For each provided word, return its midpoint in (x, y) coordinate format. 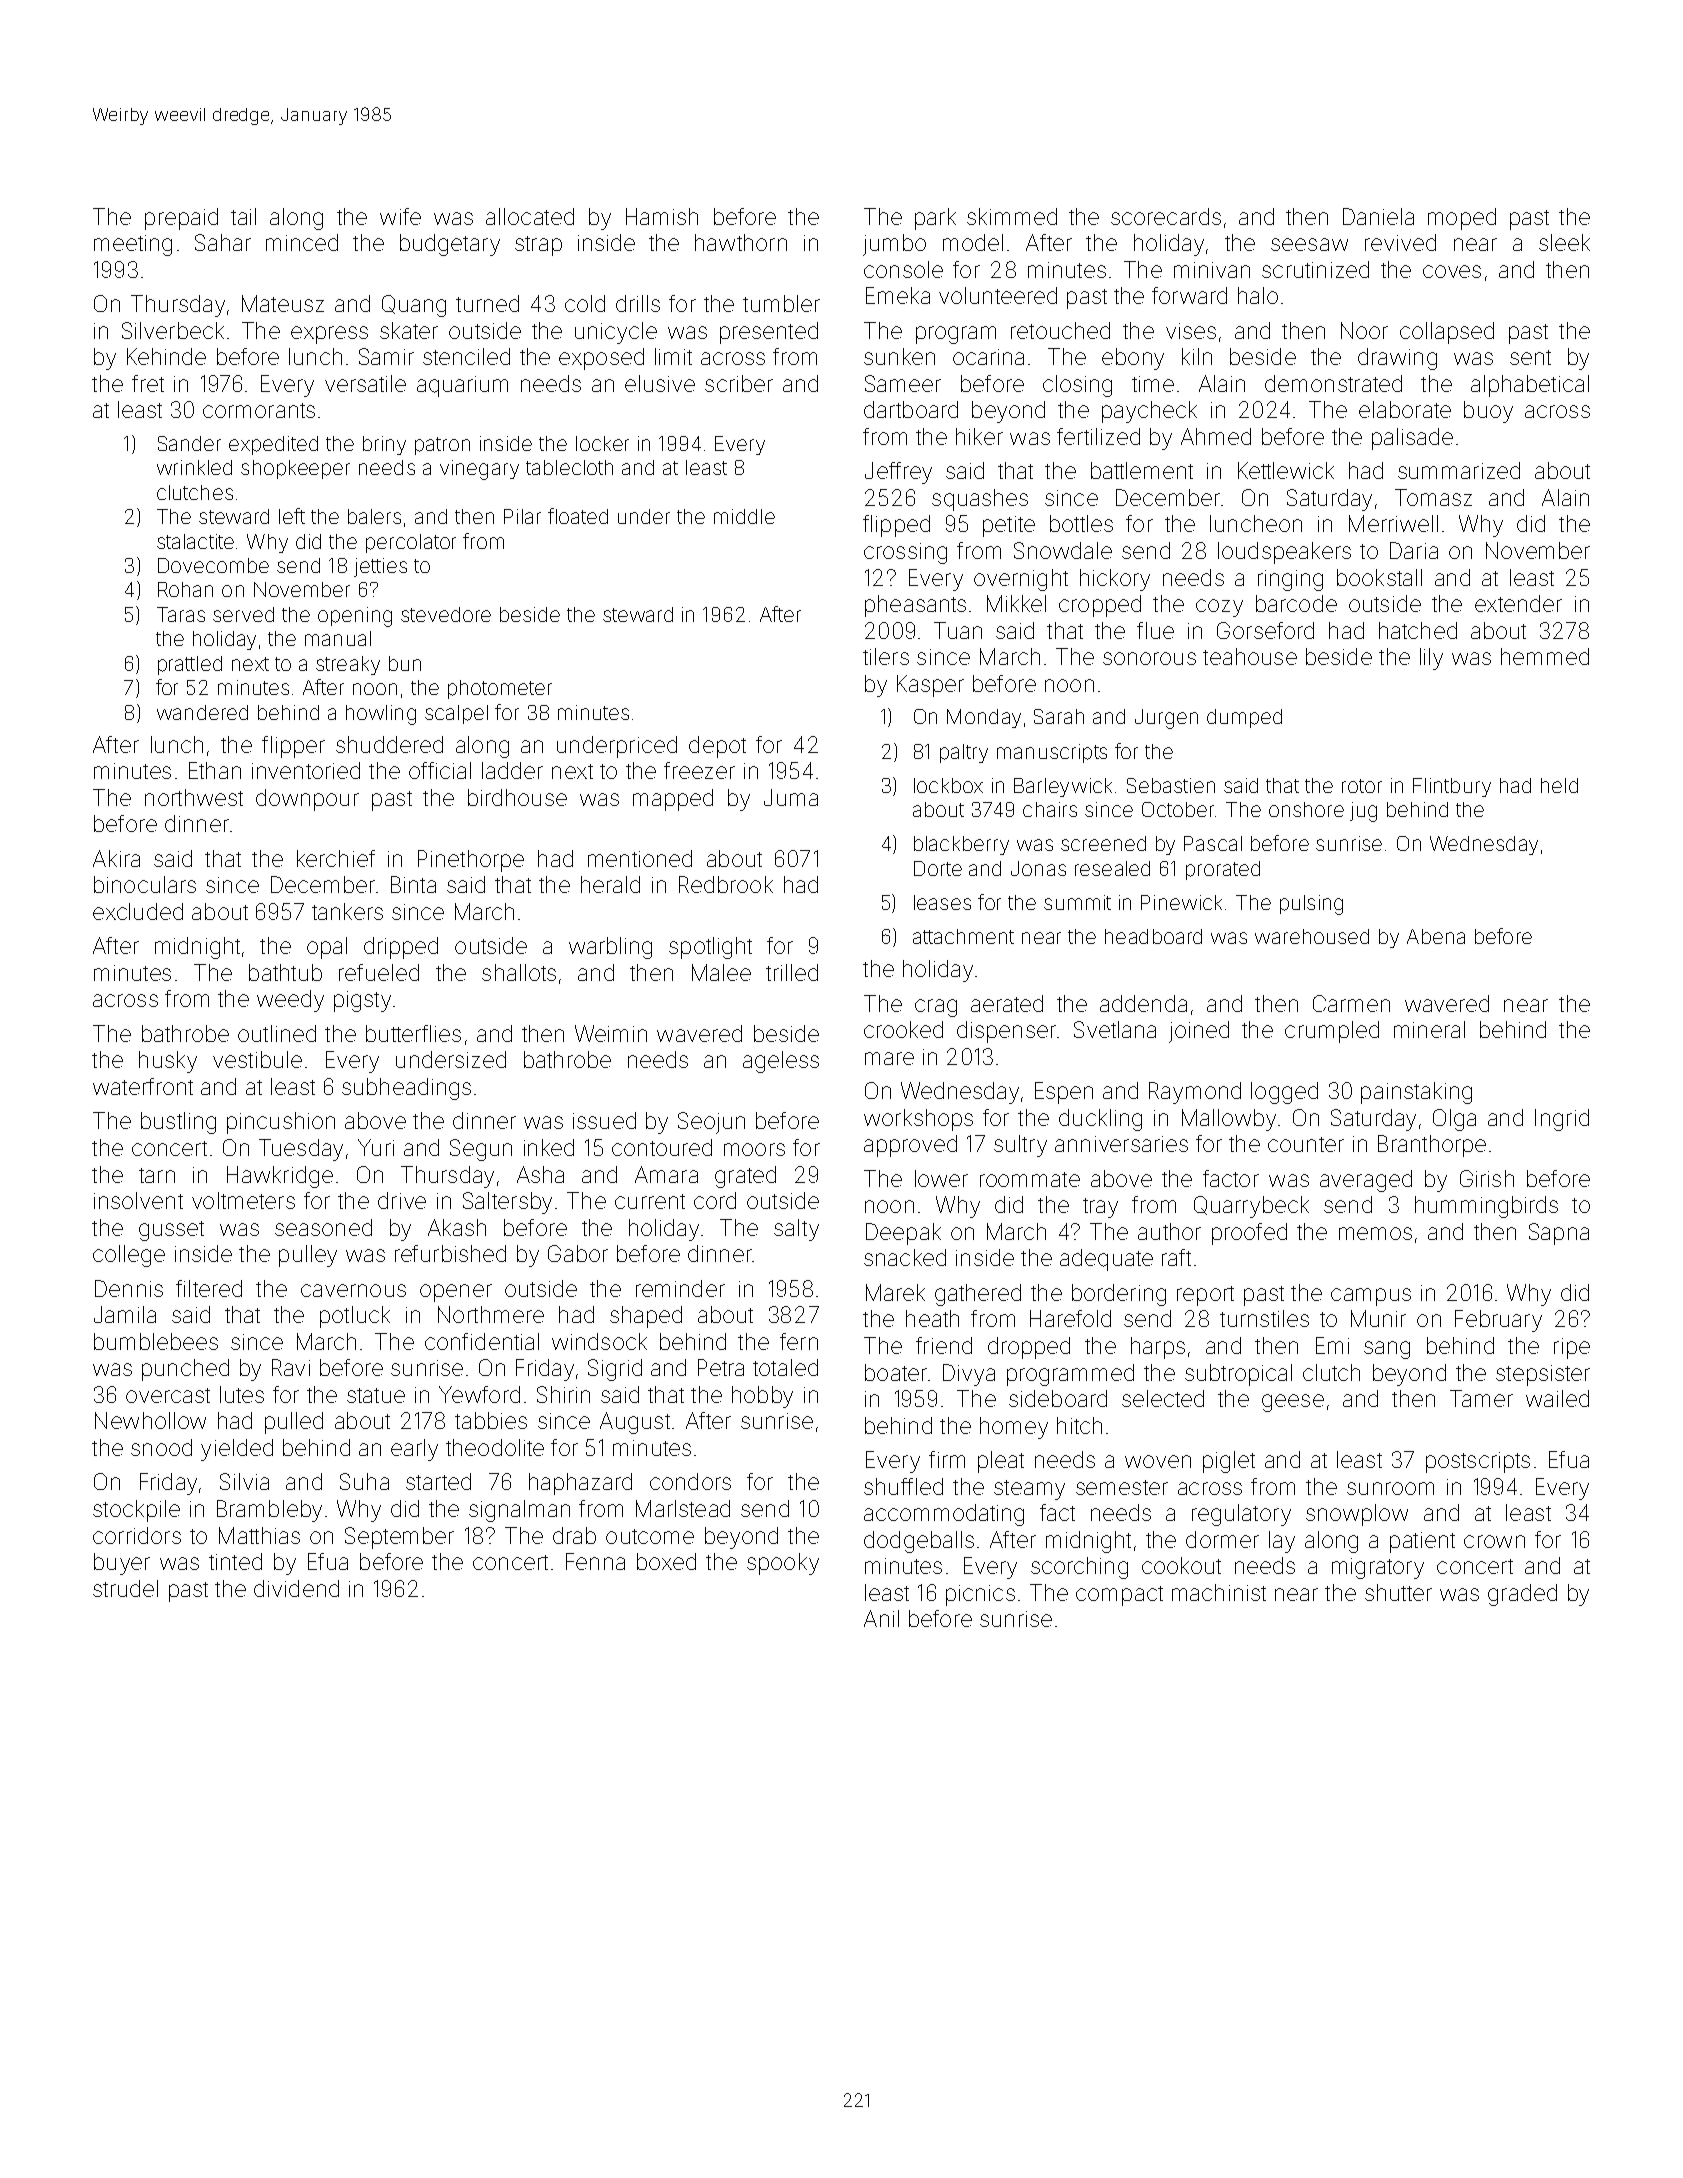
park (935, 219)
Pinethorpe (471, 861)
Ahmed (1216, 436)
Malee (721, 972)
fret (148, 383)
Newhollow (150, 1420)
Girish (1487, 1178)
